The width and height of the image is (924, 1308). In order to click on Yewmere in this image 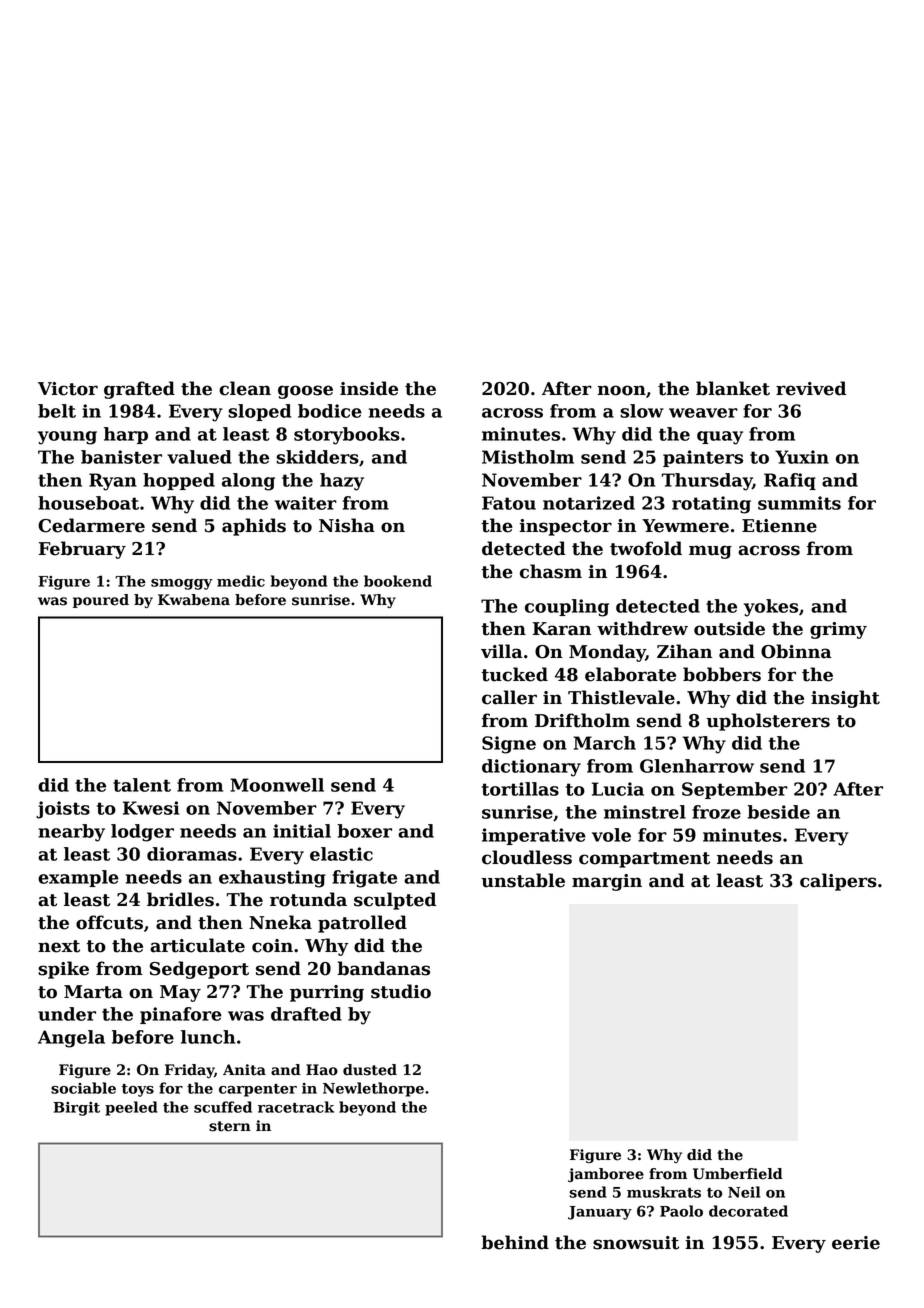, I will do `click(685, 526)`.
